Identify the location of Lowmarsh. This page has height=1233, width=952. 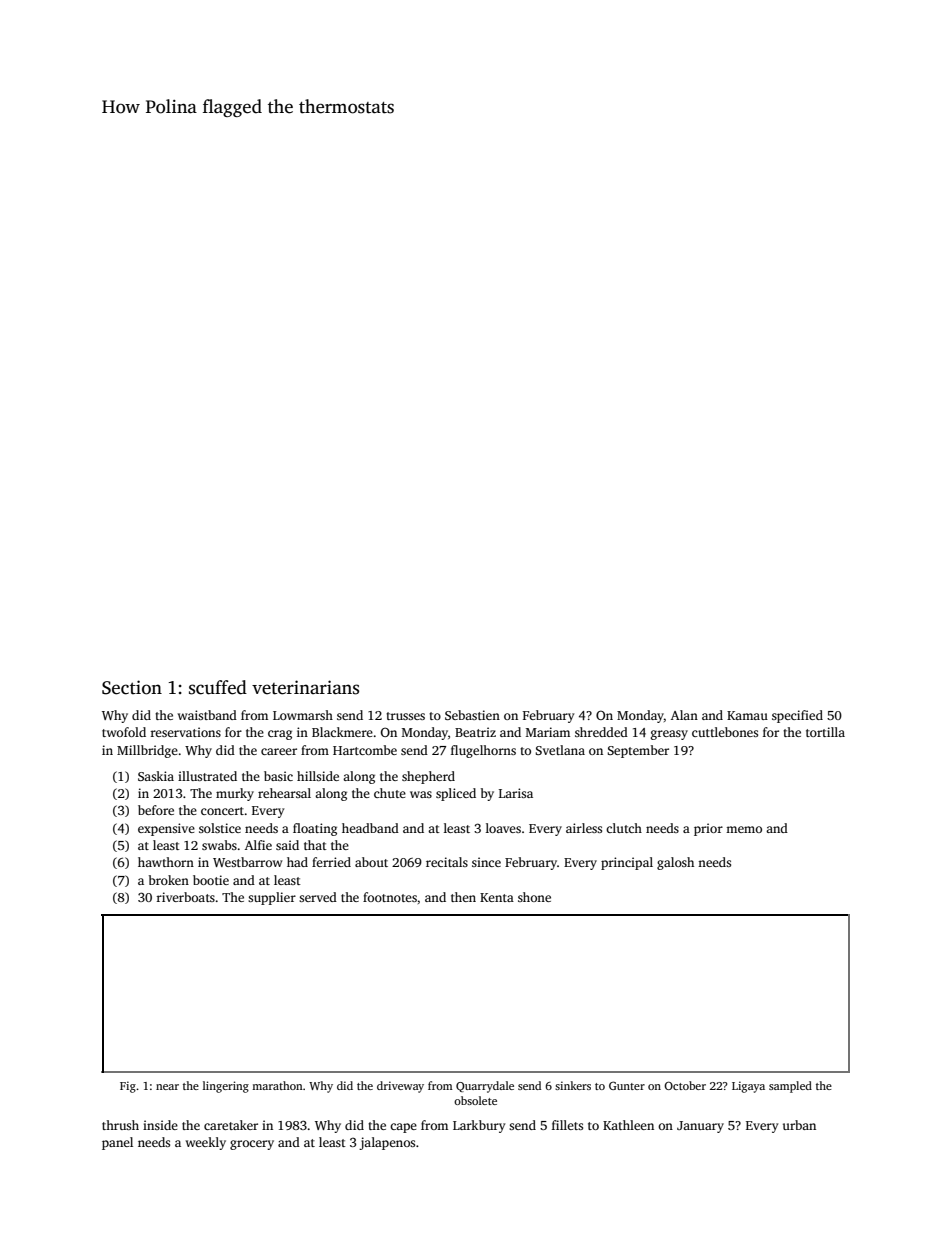
(303, 715).
